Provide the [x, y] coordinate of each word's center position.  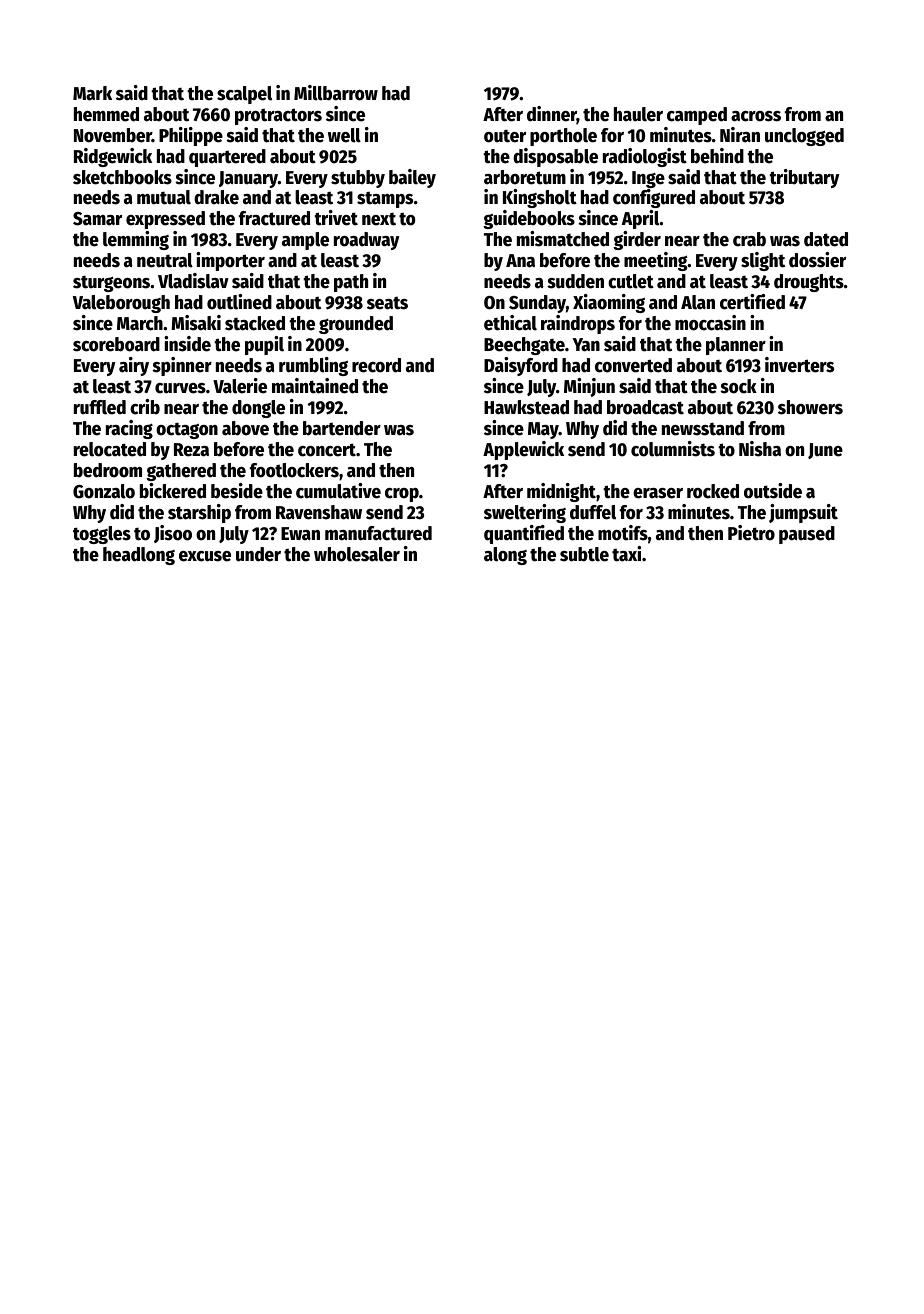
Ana [520, 261]
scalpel [244, 95]
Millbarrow [336, 93]
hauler [638, 114]
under [258, 554]
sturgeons [111, 284]
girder [637, 240]
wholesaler [357, 554]
